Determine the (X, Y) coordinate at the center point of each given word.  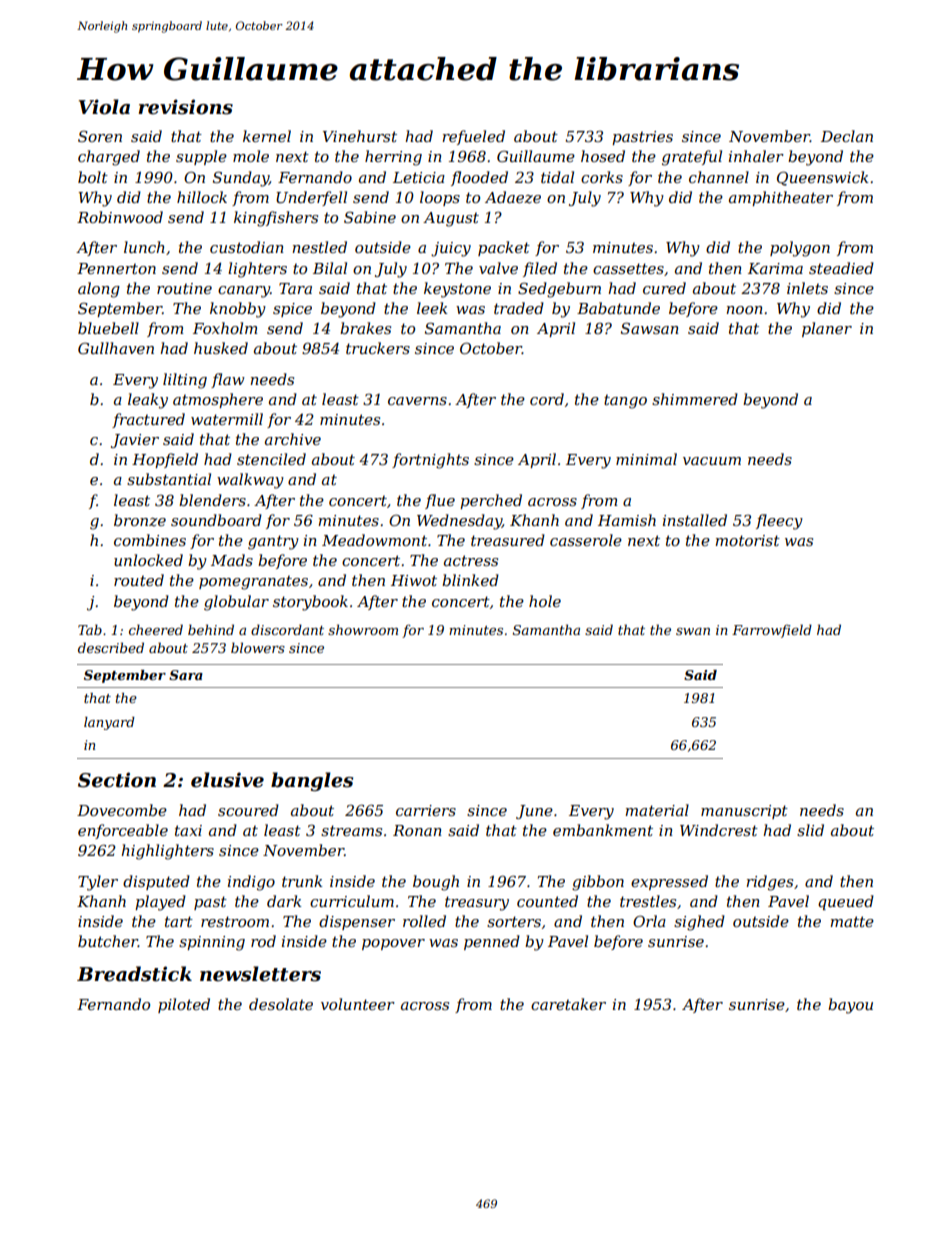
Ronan (417, 830)
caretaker (568, 1004)
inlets (807, 288)
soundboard (216, 520)
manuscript (744, 812)
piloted (184, 1005)
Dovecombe (122, 810)
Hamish (627, 520)
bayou (850, 1006)
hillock (202, 197)
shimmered (695, 399)
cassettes (628, 268)
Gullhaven (116, 348)
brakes (365, 328)
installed (695, 520)
